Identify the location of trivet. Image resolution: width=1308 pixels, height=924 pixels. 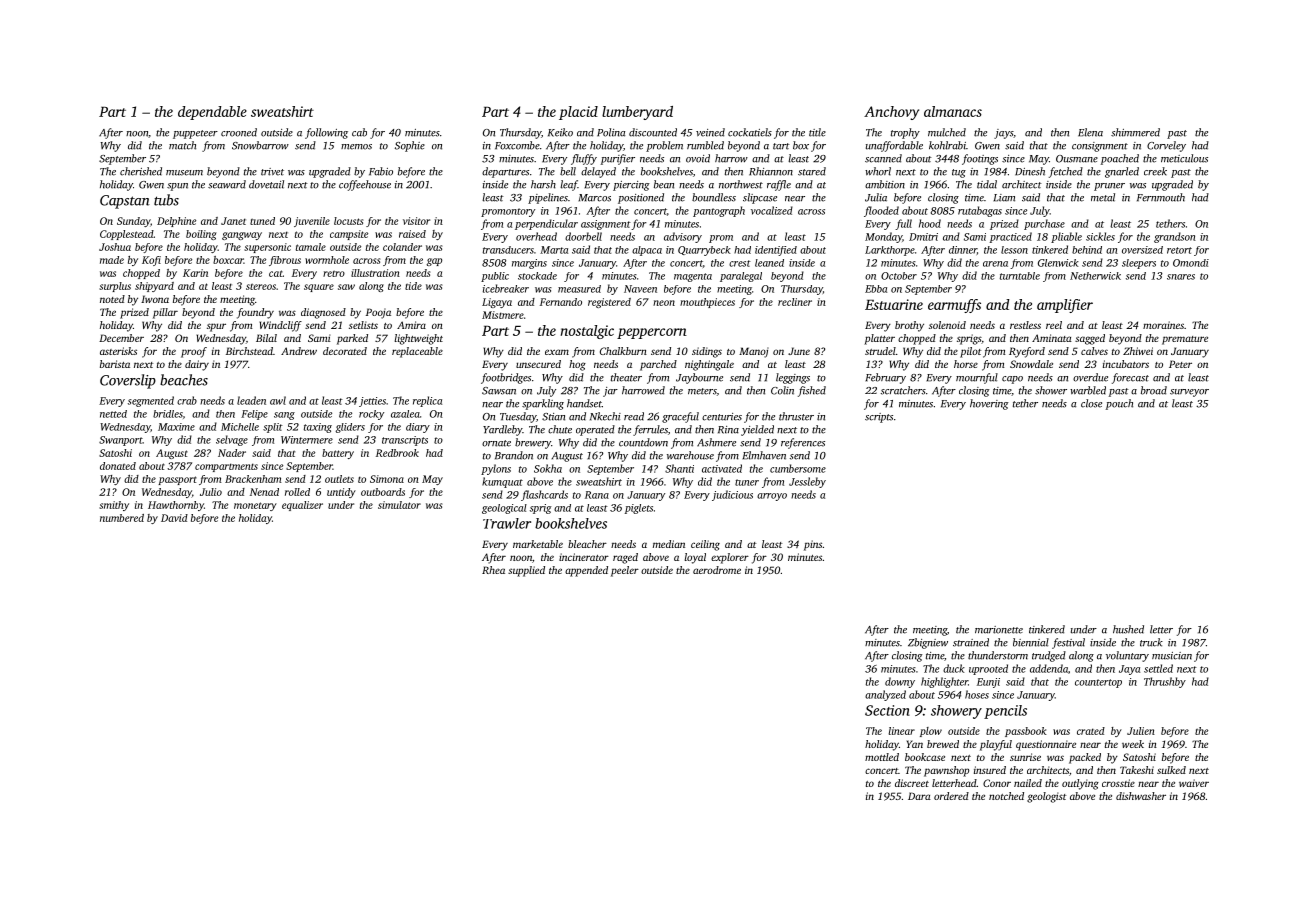
(272, 172).
